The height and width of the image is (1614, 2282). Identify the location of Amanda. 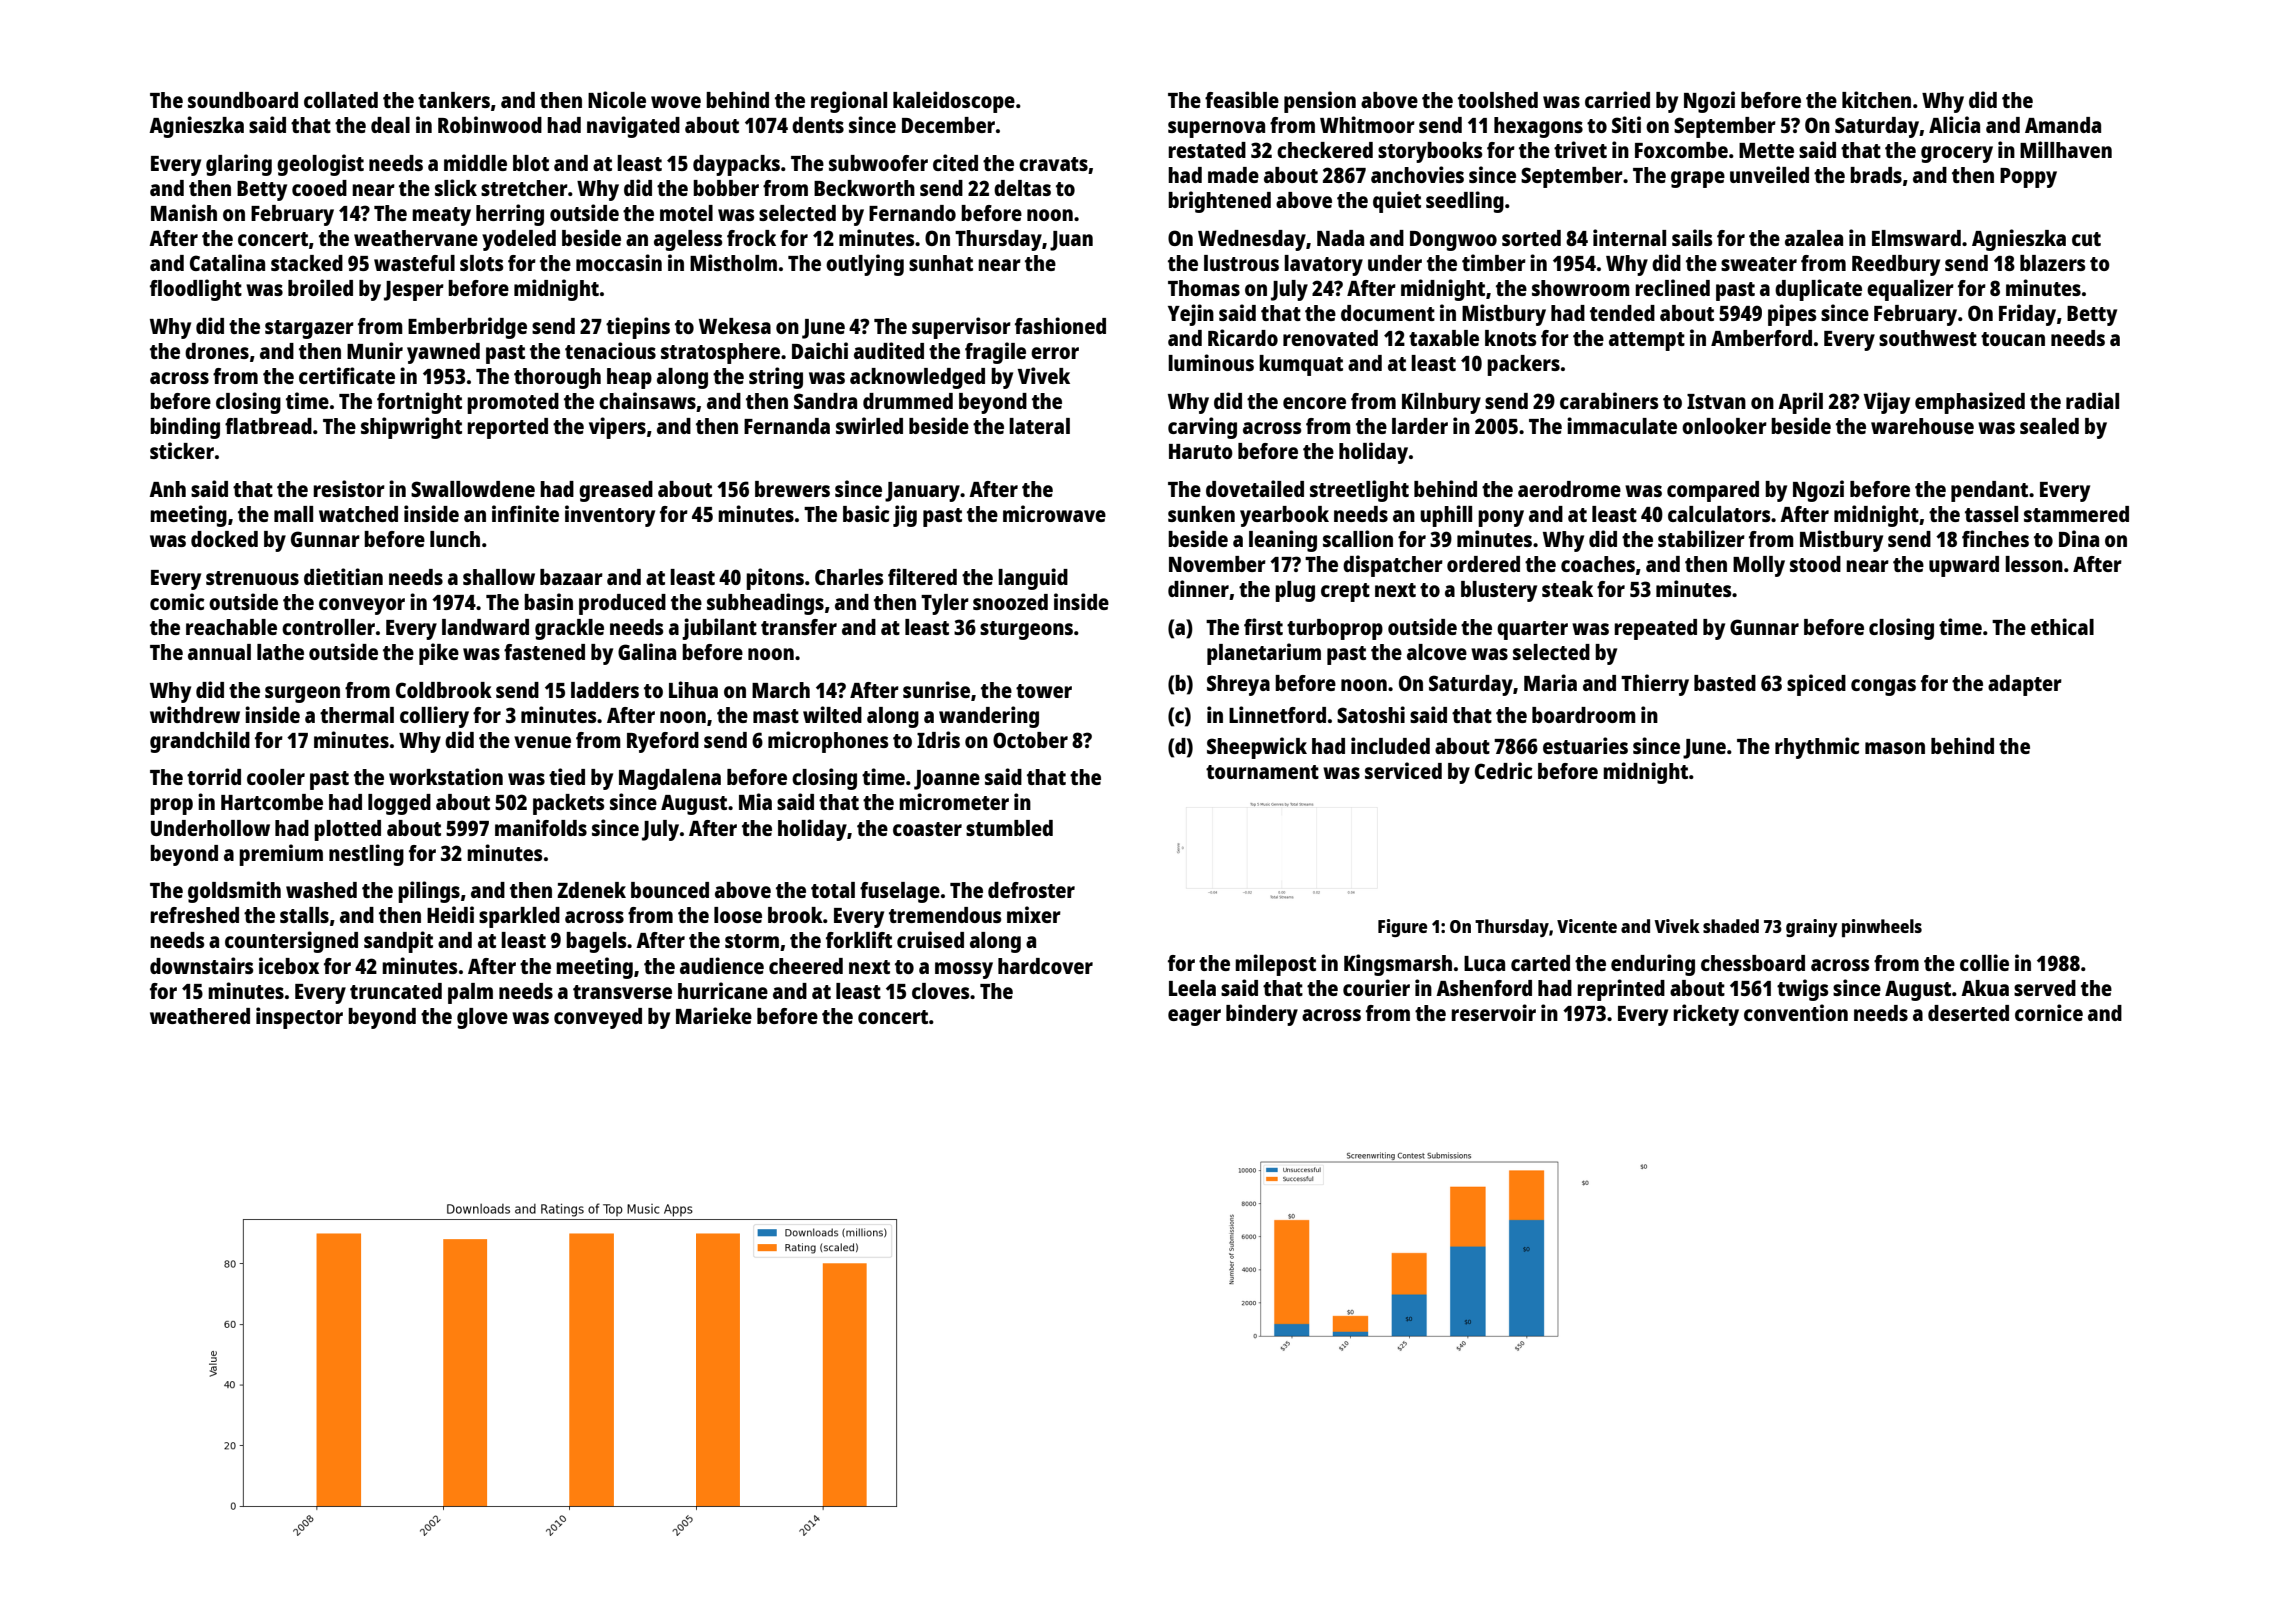
(2063, 125).
